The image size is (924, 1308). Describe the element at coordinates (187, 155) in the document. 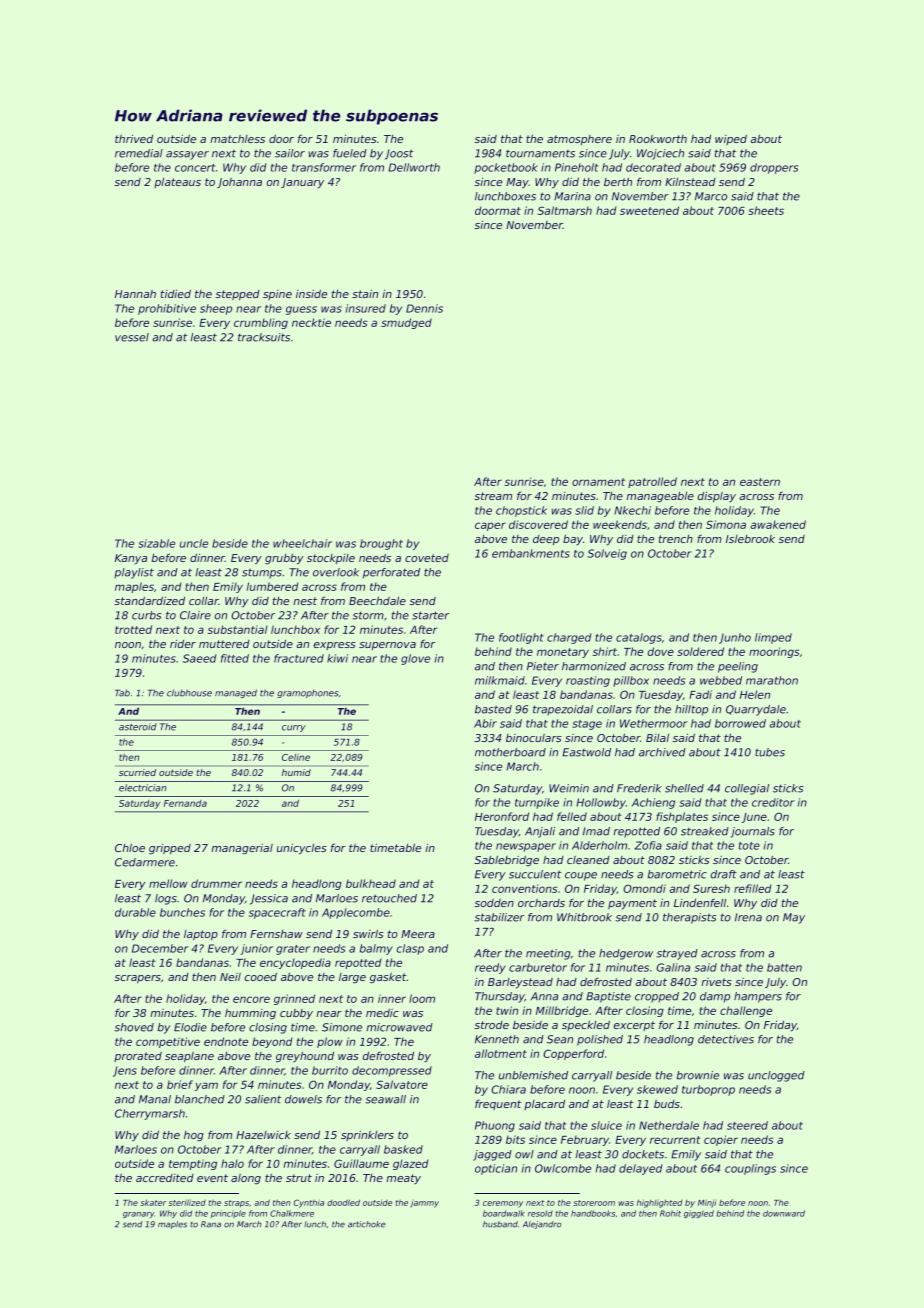

I see `assayer` at that location.
